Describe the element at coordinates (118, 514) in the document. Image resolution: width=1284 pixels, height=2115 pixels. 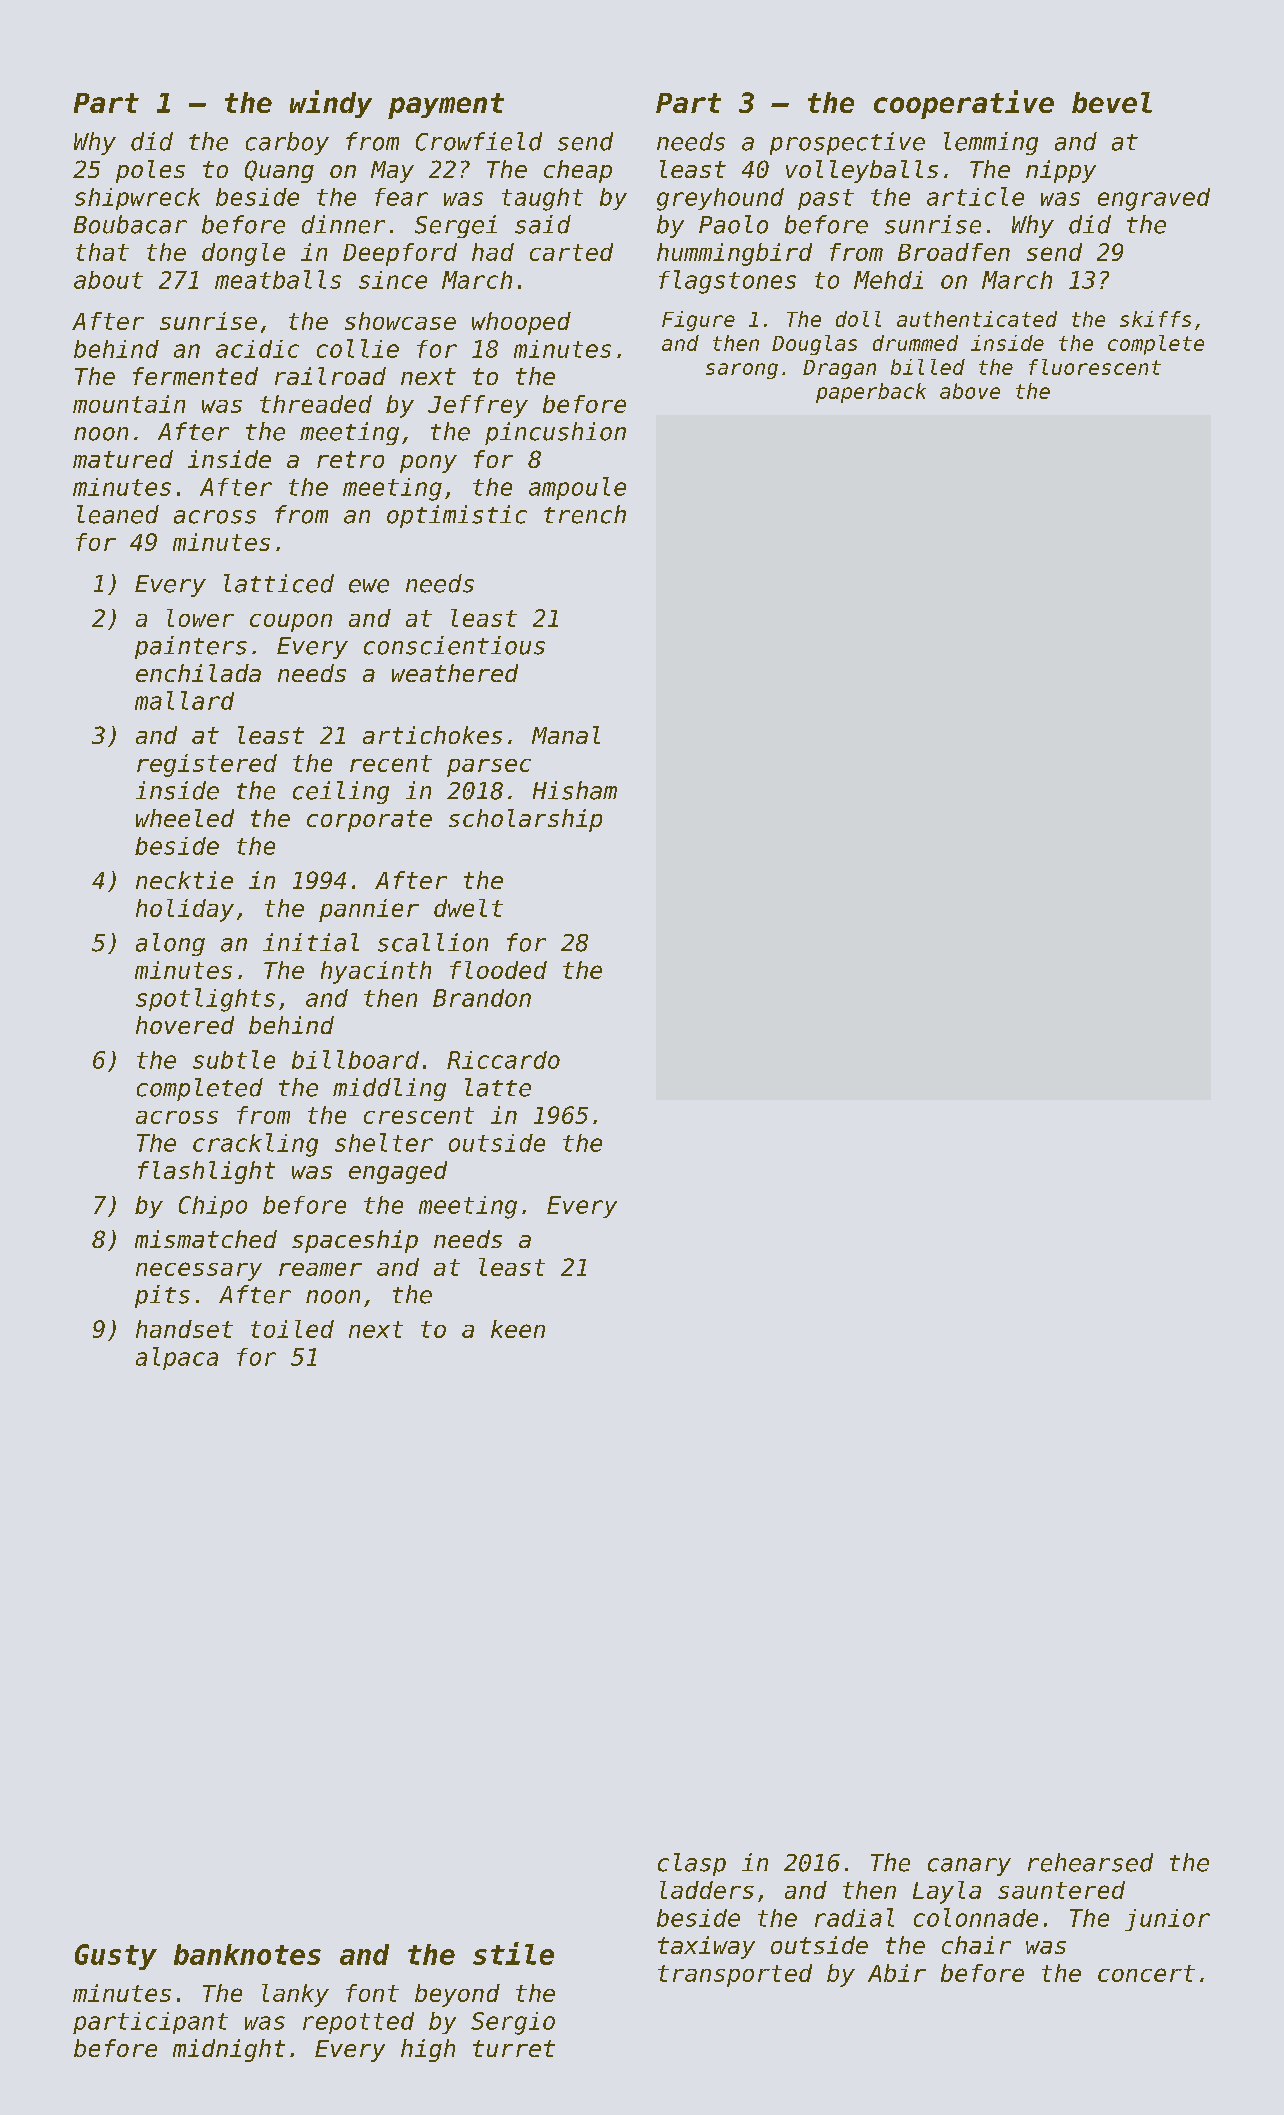
I see `leaned` at that location.
